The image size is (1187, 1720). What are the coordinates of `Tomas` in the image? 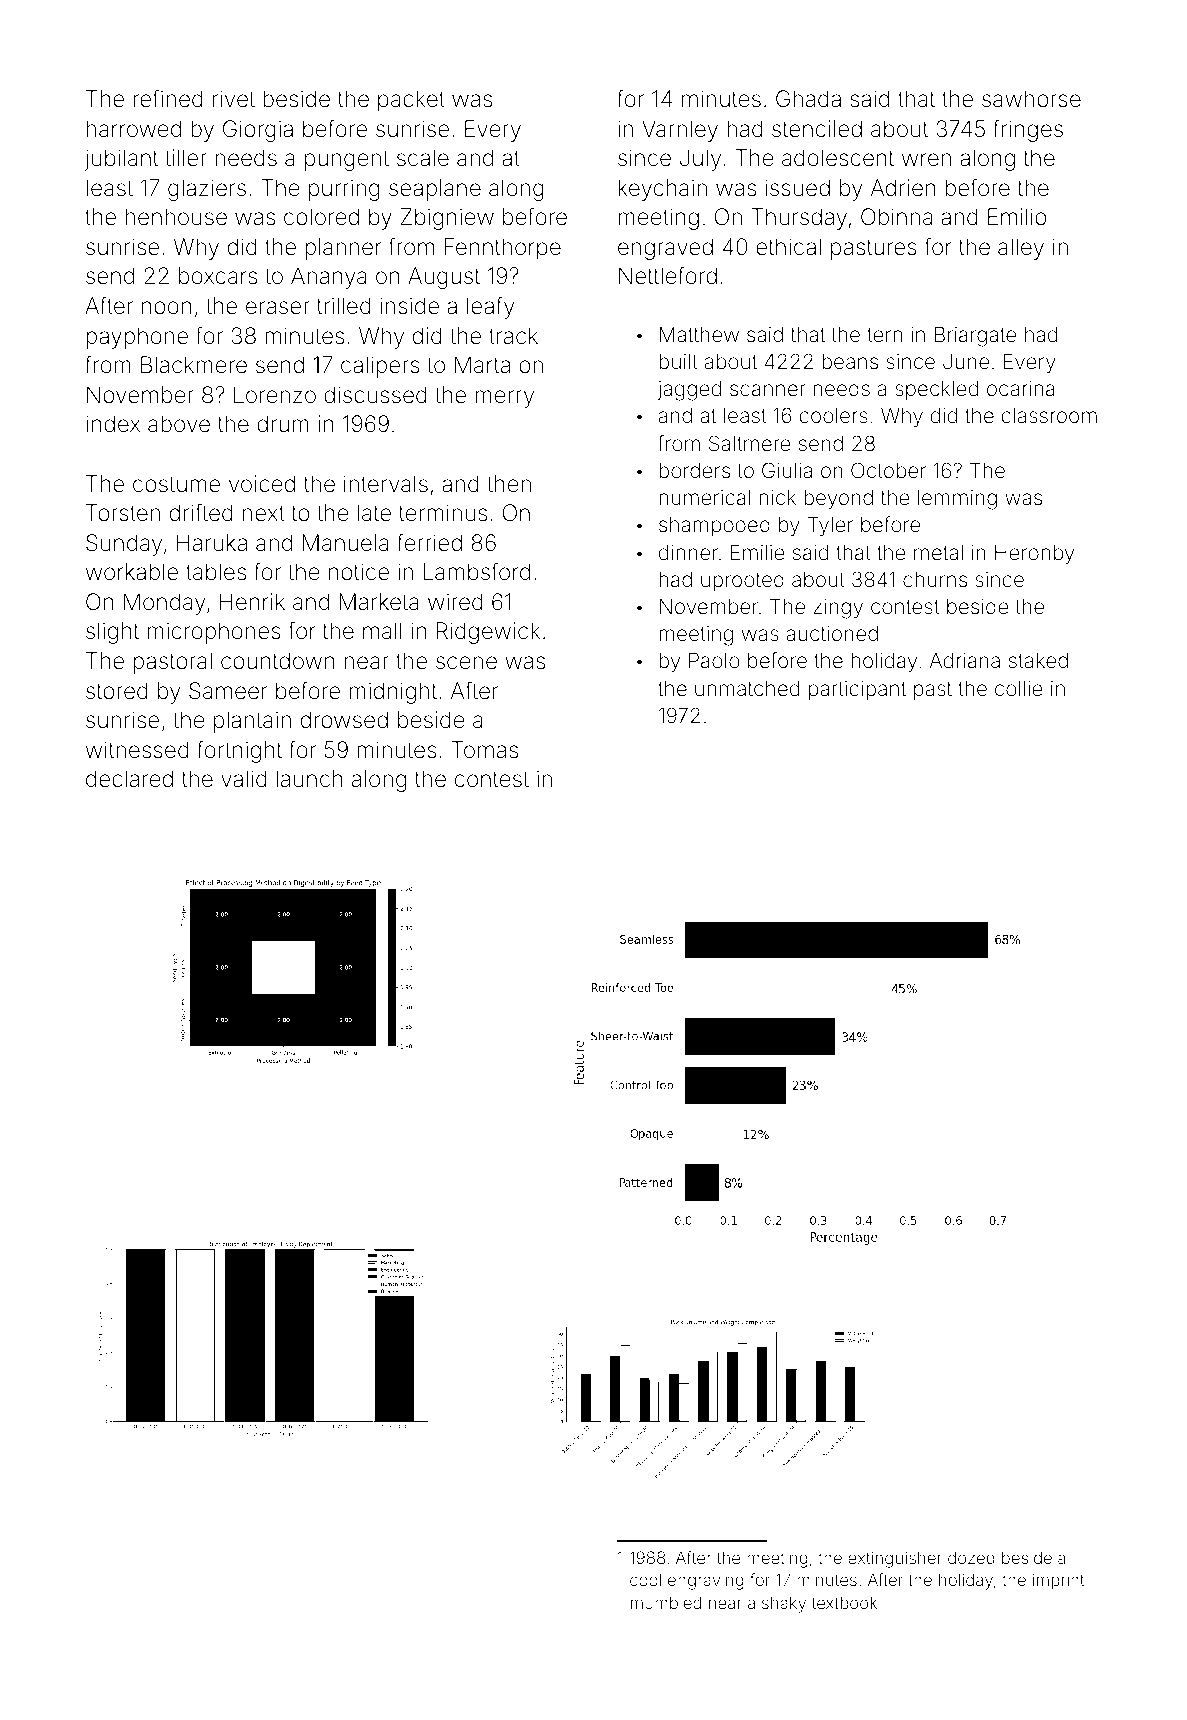 It's located at (485, 750).
